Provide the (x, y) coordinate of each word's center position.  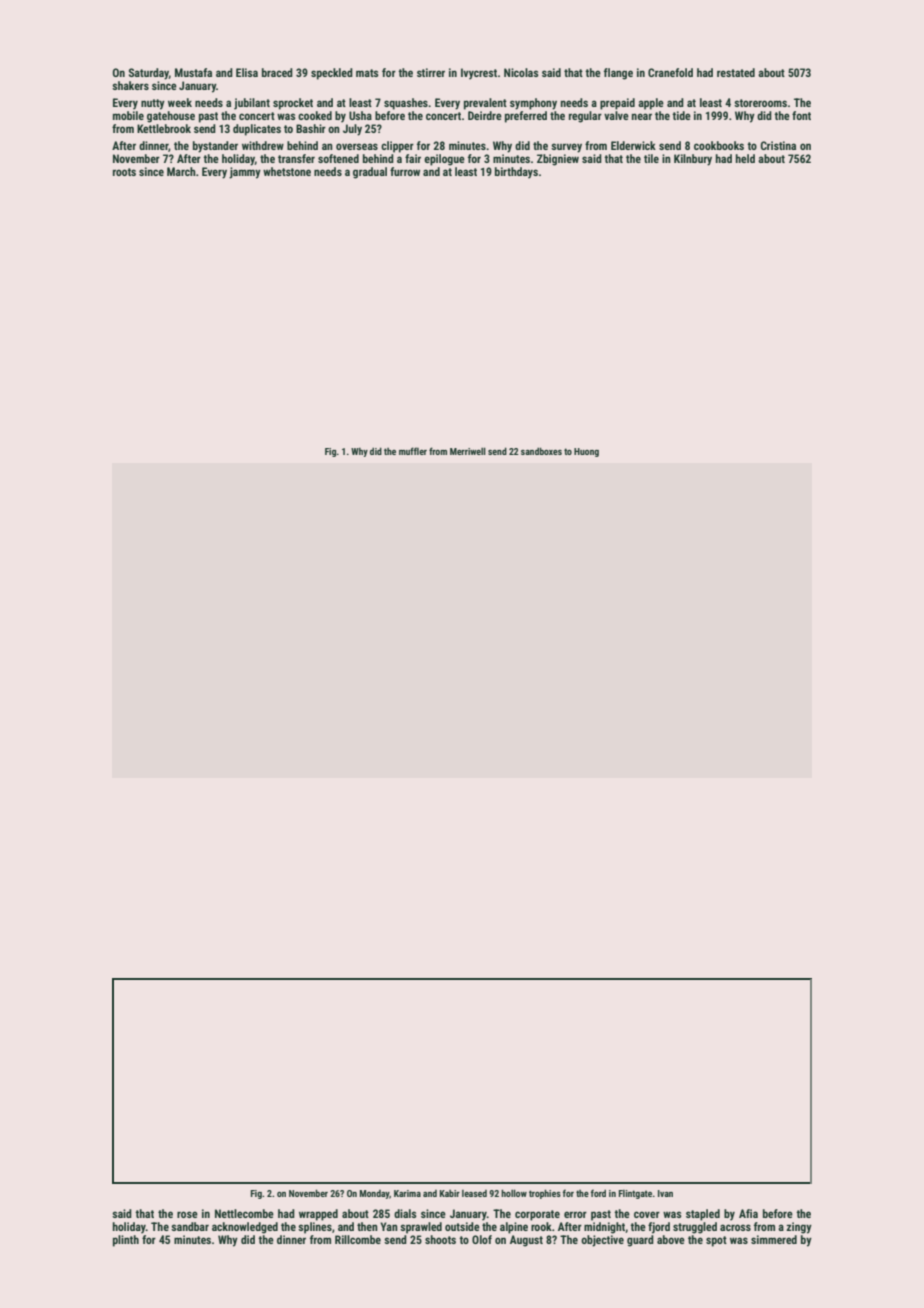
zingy (799, 1228)
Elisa (247, 72)
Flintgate (635, 1194)
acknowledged (245, 1228)
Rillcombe (358, 1239)
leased (474, 1193)
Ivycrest (479, 74)
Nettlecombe (244, 1213)
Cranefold (670, 72)
